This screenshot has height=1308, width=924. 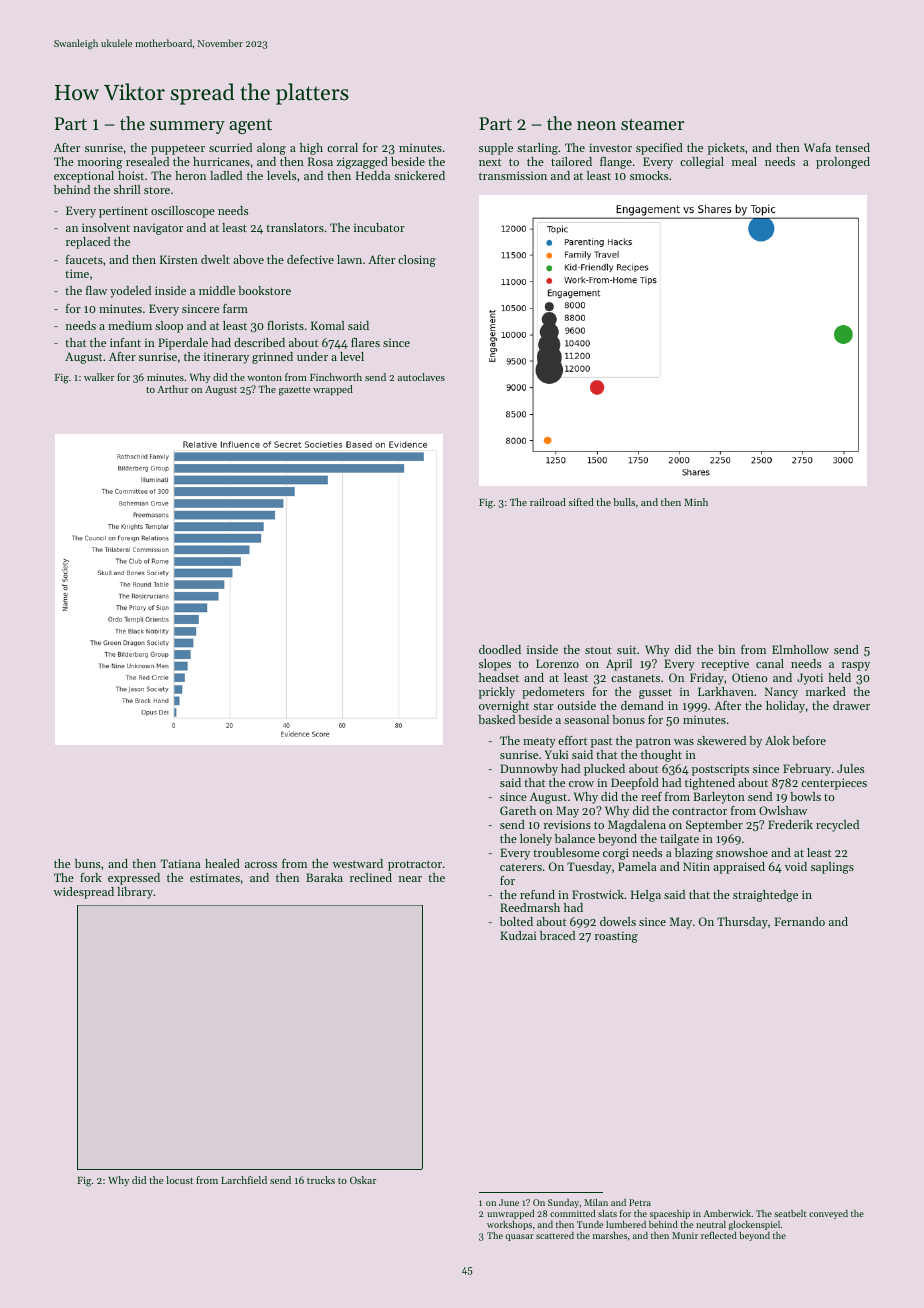 I want to click on locust, so click(x=179, y=1180).
